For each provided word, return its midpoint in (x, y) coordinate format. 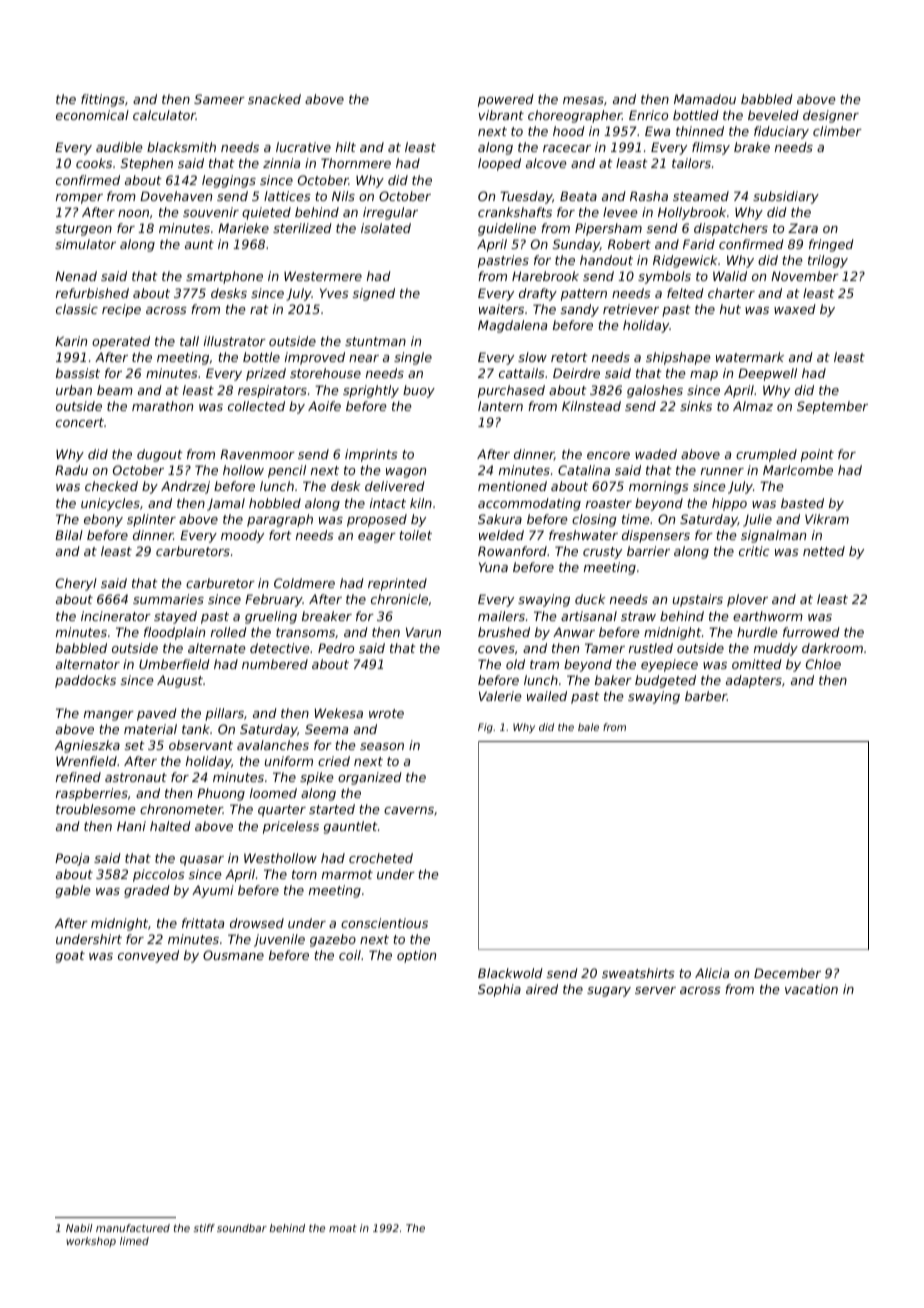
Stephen (147, 164)
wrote (386, 713)
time (636, 519)
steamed (701, 196)
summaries (168, 599)
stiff (204, 1228)
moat (343, 1228)
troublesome (96, 809)
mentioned (512, 486)
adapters (754, 681)
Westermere (323, 276)
